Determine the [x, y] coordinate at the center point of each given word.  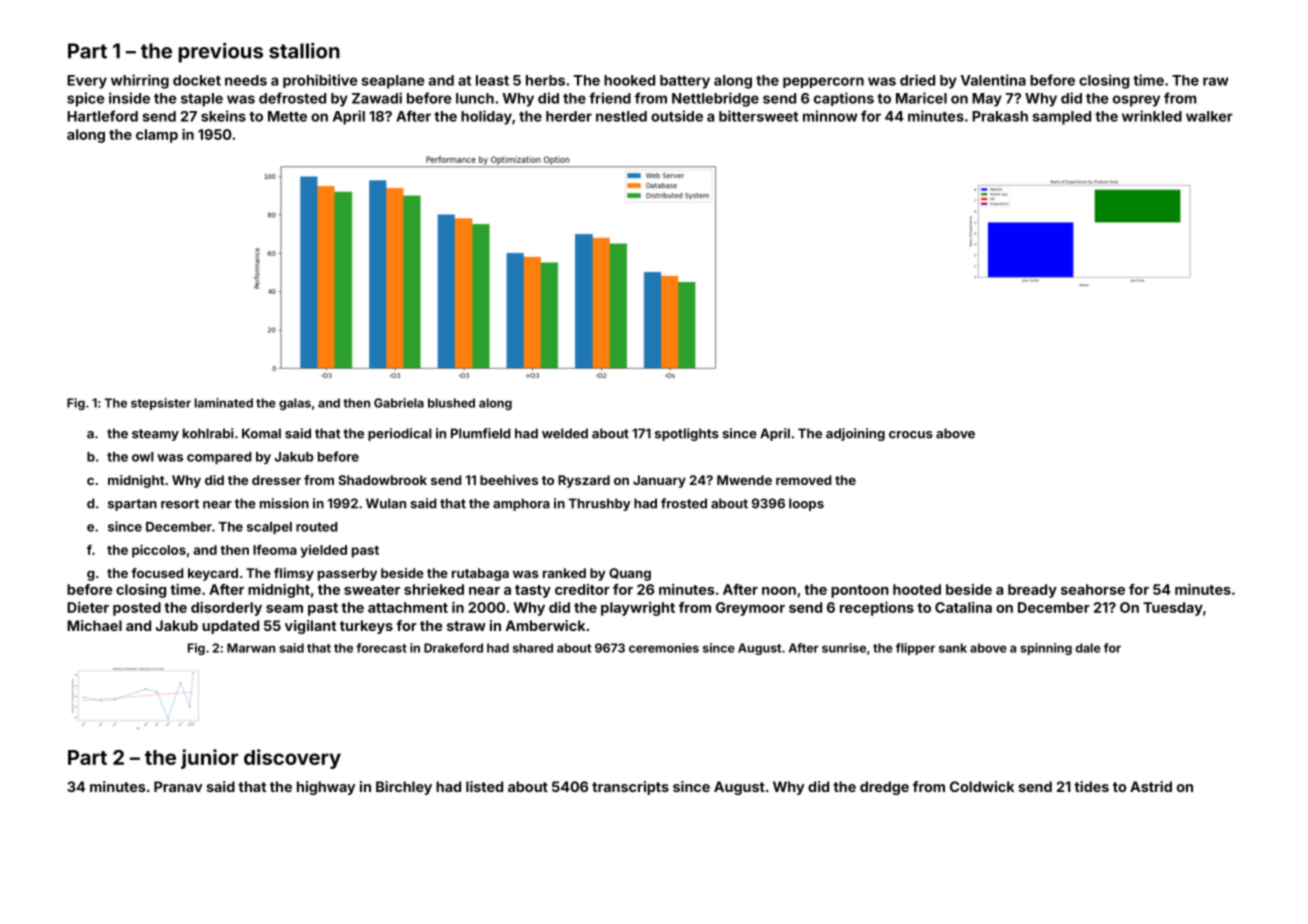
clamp [157, 136]
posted [137, 609]
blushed [451, 403]
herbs [545, 80]
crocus [911, 435]
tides [1091, 786]
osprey [1136, 101]
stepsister [161, 404]
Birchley [404, 788]
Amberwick [545, 625]
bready [1032, 591]
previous [221, 53]
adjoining [855, 434]
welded [565, 433]
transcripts [630, 788]
